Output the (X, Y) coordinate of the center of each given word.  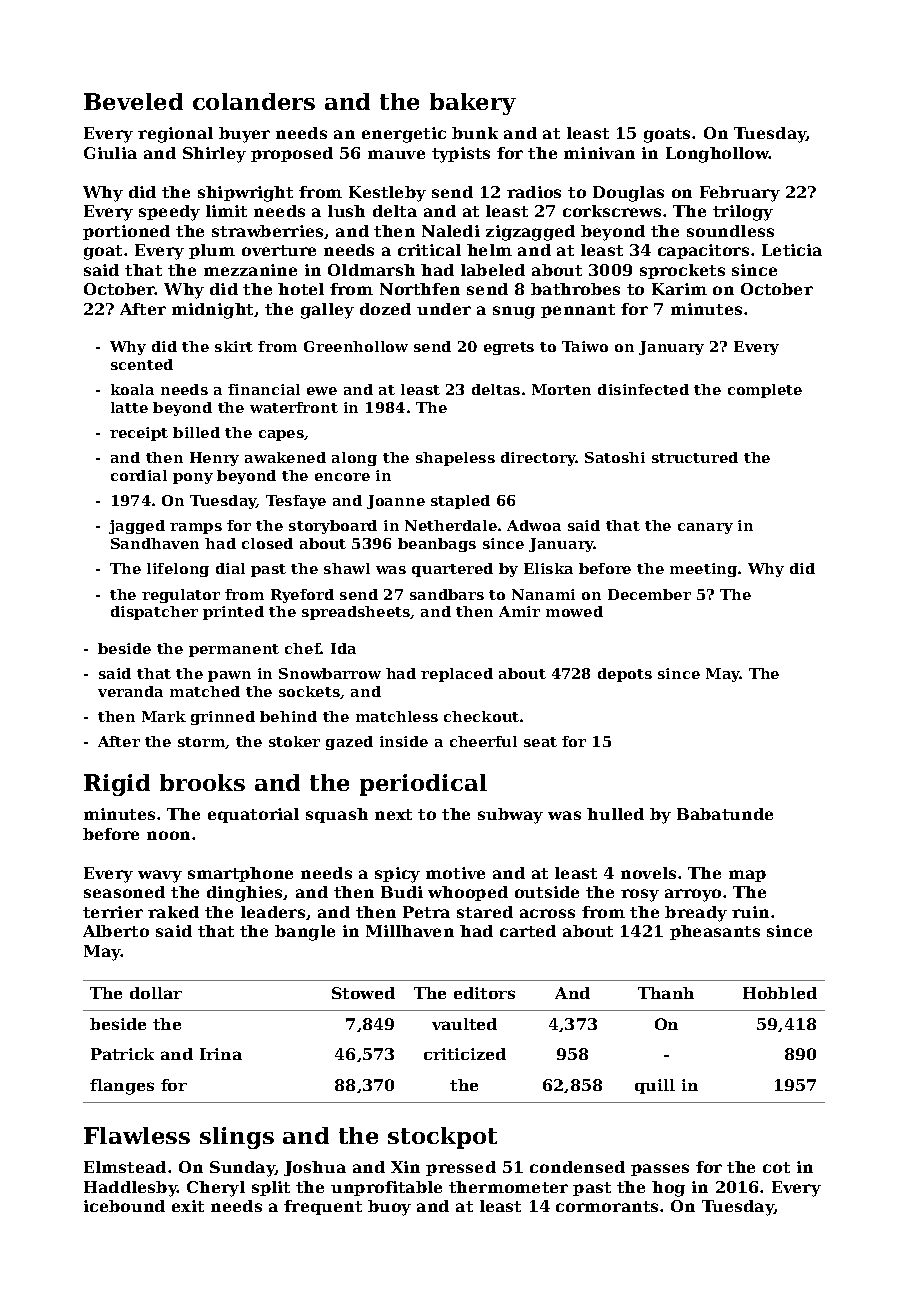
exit (188, 1206)
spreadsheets (356, 613)
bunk (475, 133)
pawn (229, 676)
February (740, 194)
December (649, 594)
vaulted (464, 1024)
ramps (196, 528)
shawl (347, 568)
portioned (126, 232)
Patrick (122, 1054)
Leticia (792, 250)
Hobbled (780, 993)
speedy (169, 213)
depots (625, 675)
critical (429, 250)
